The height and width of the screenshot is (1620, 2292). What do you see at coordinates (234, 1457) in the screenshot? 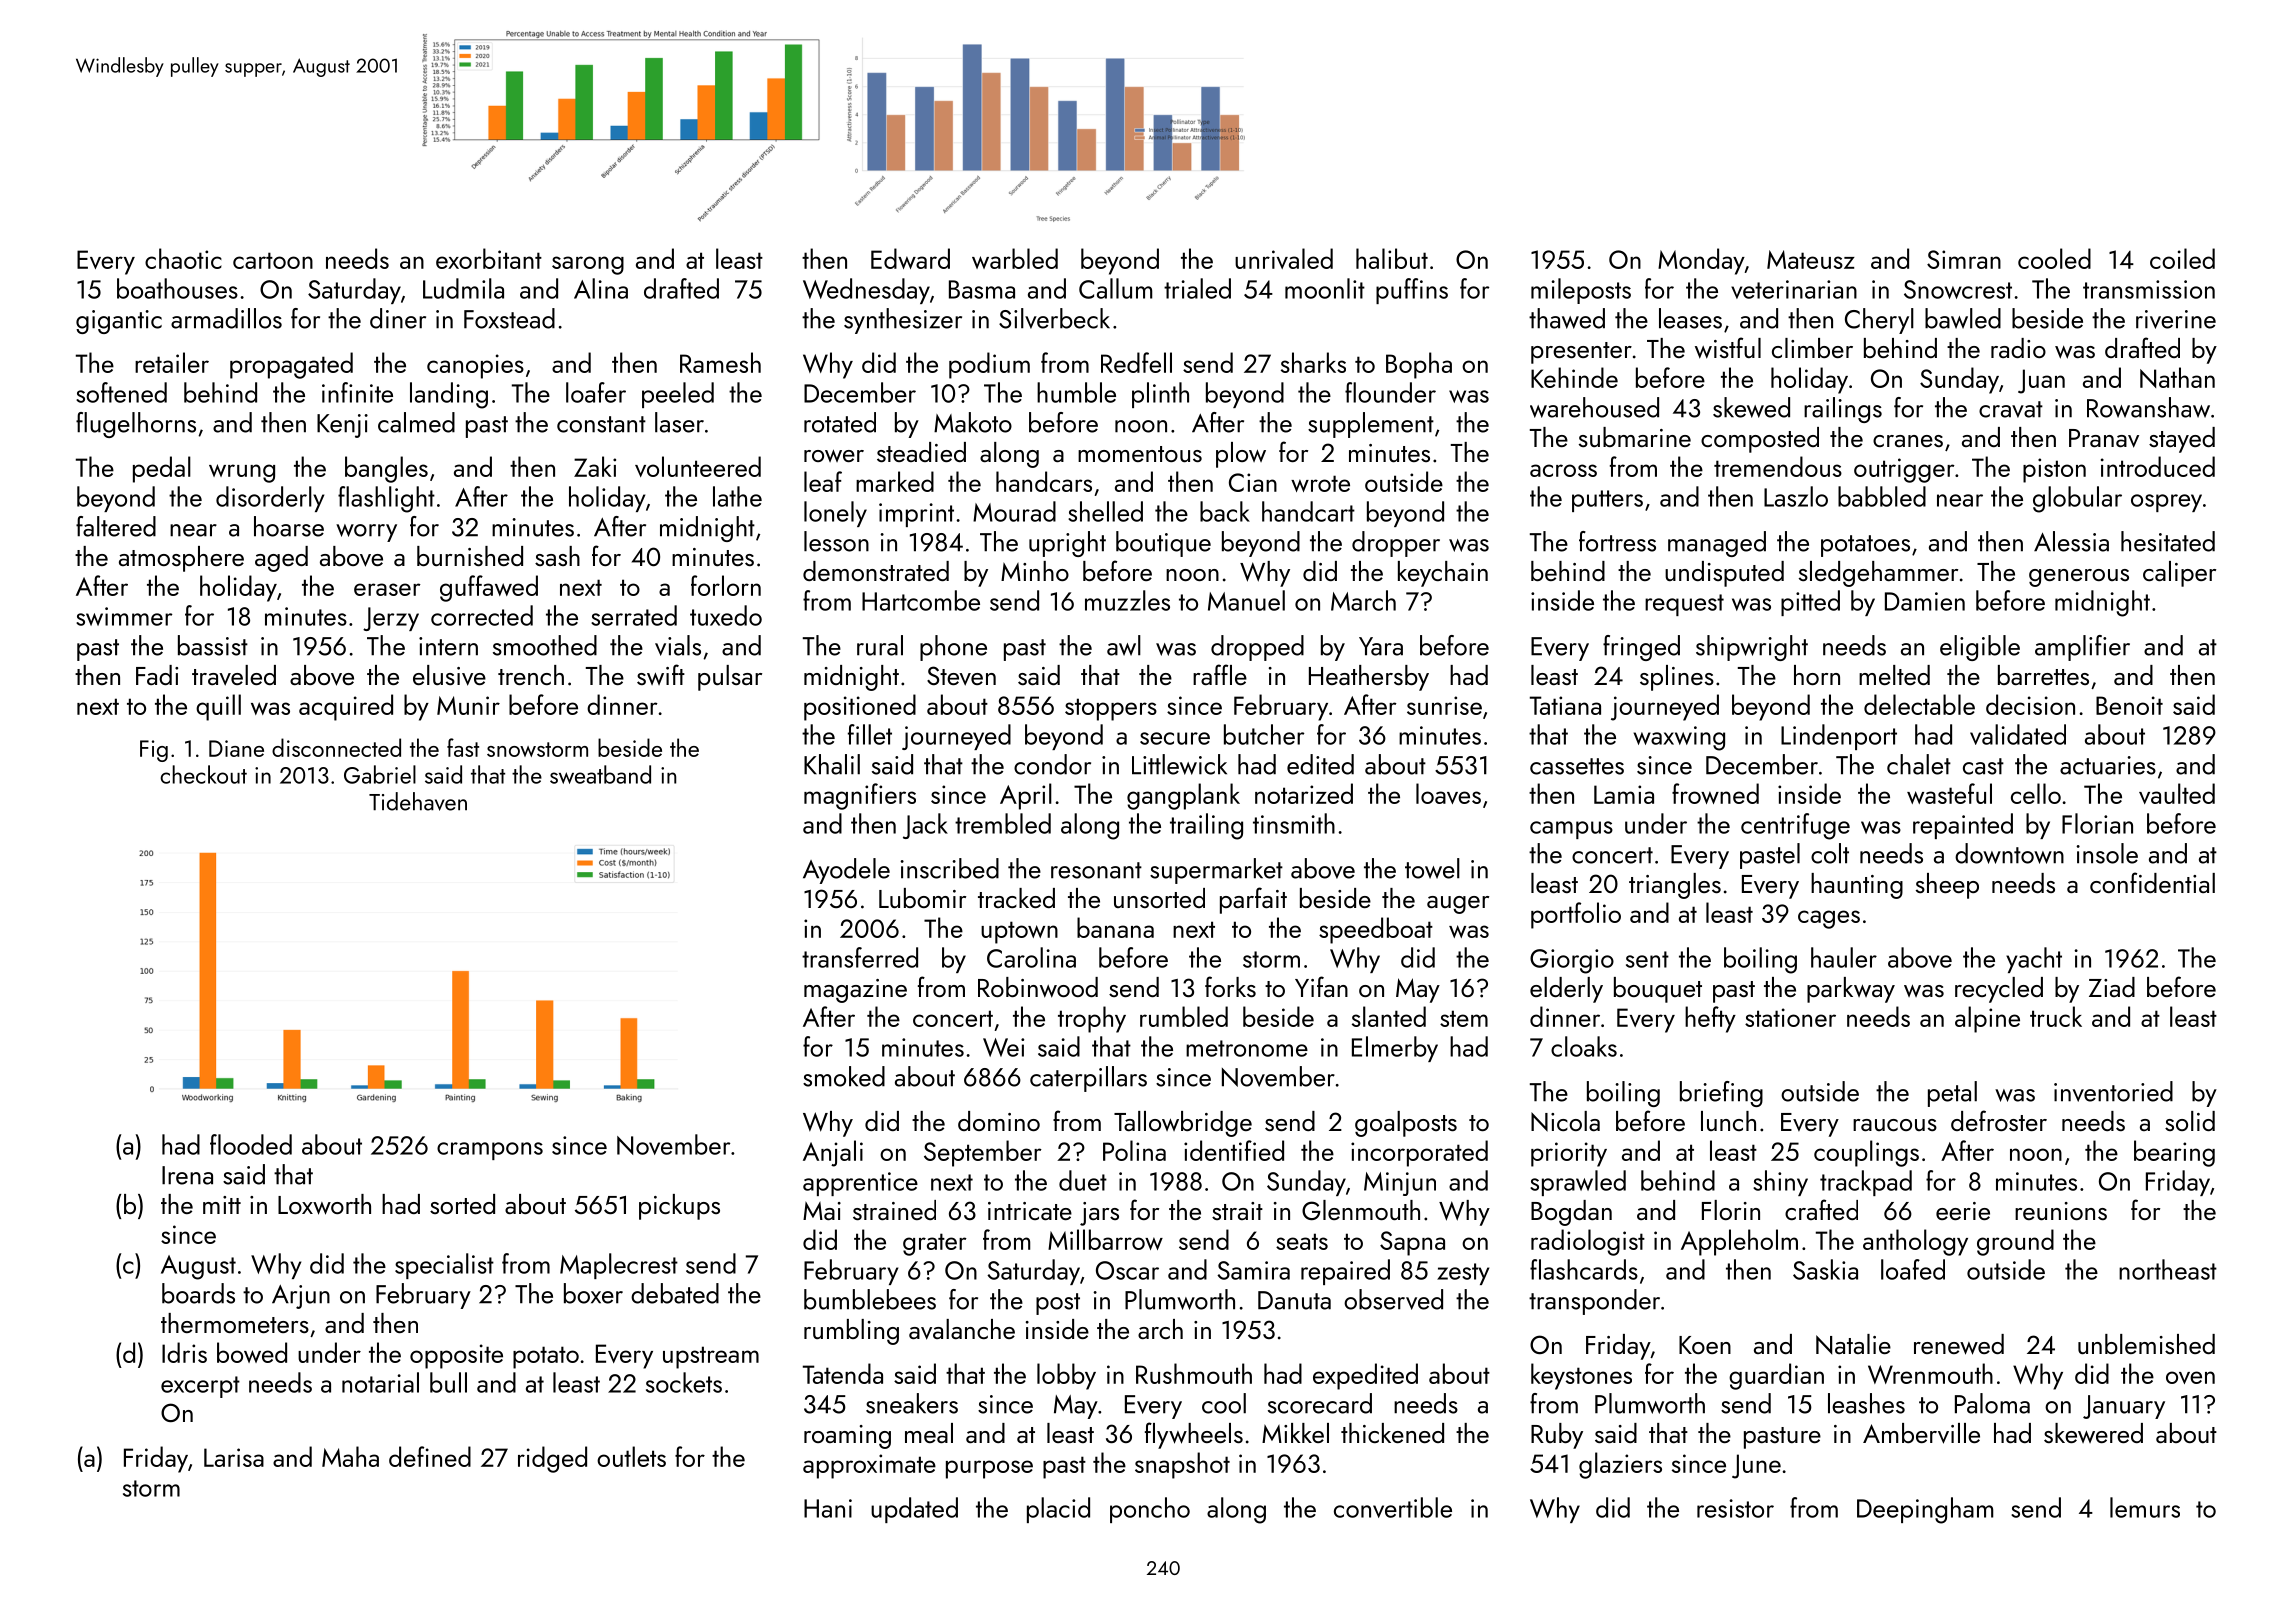
I see `Larisa` at bounding box center [234, 1457].
